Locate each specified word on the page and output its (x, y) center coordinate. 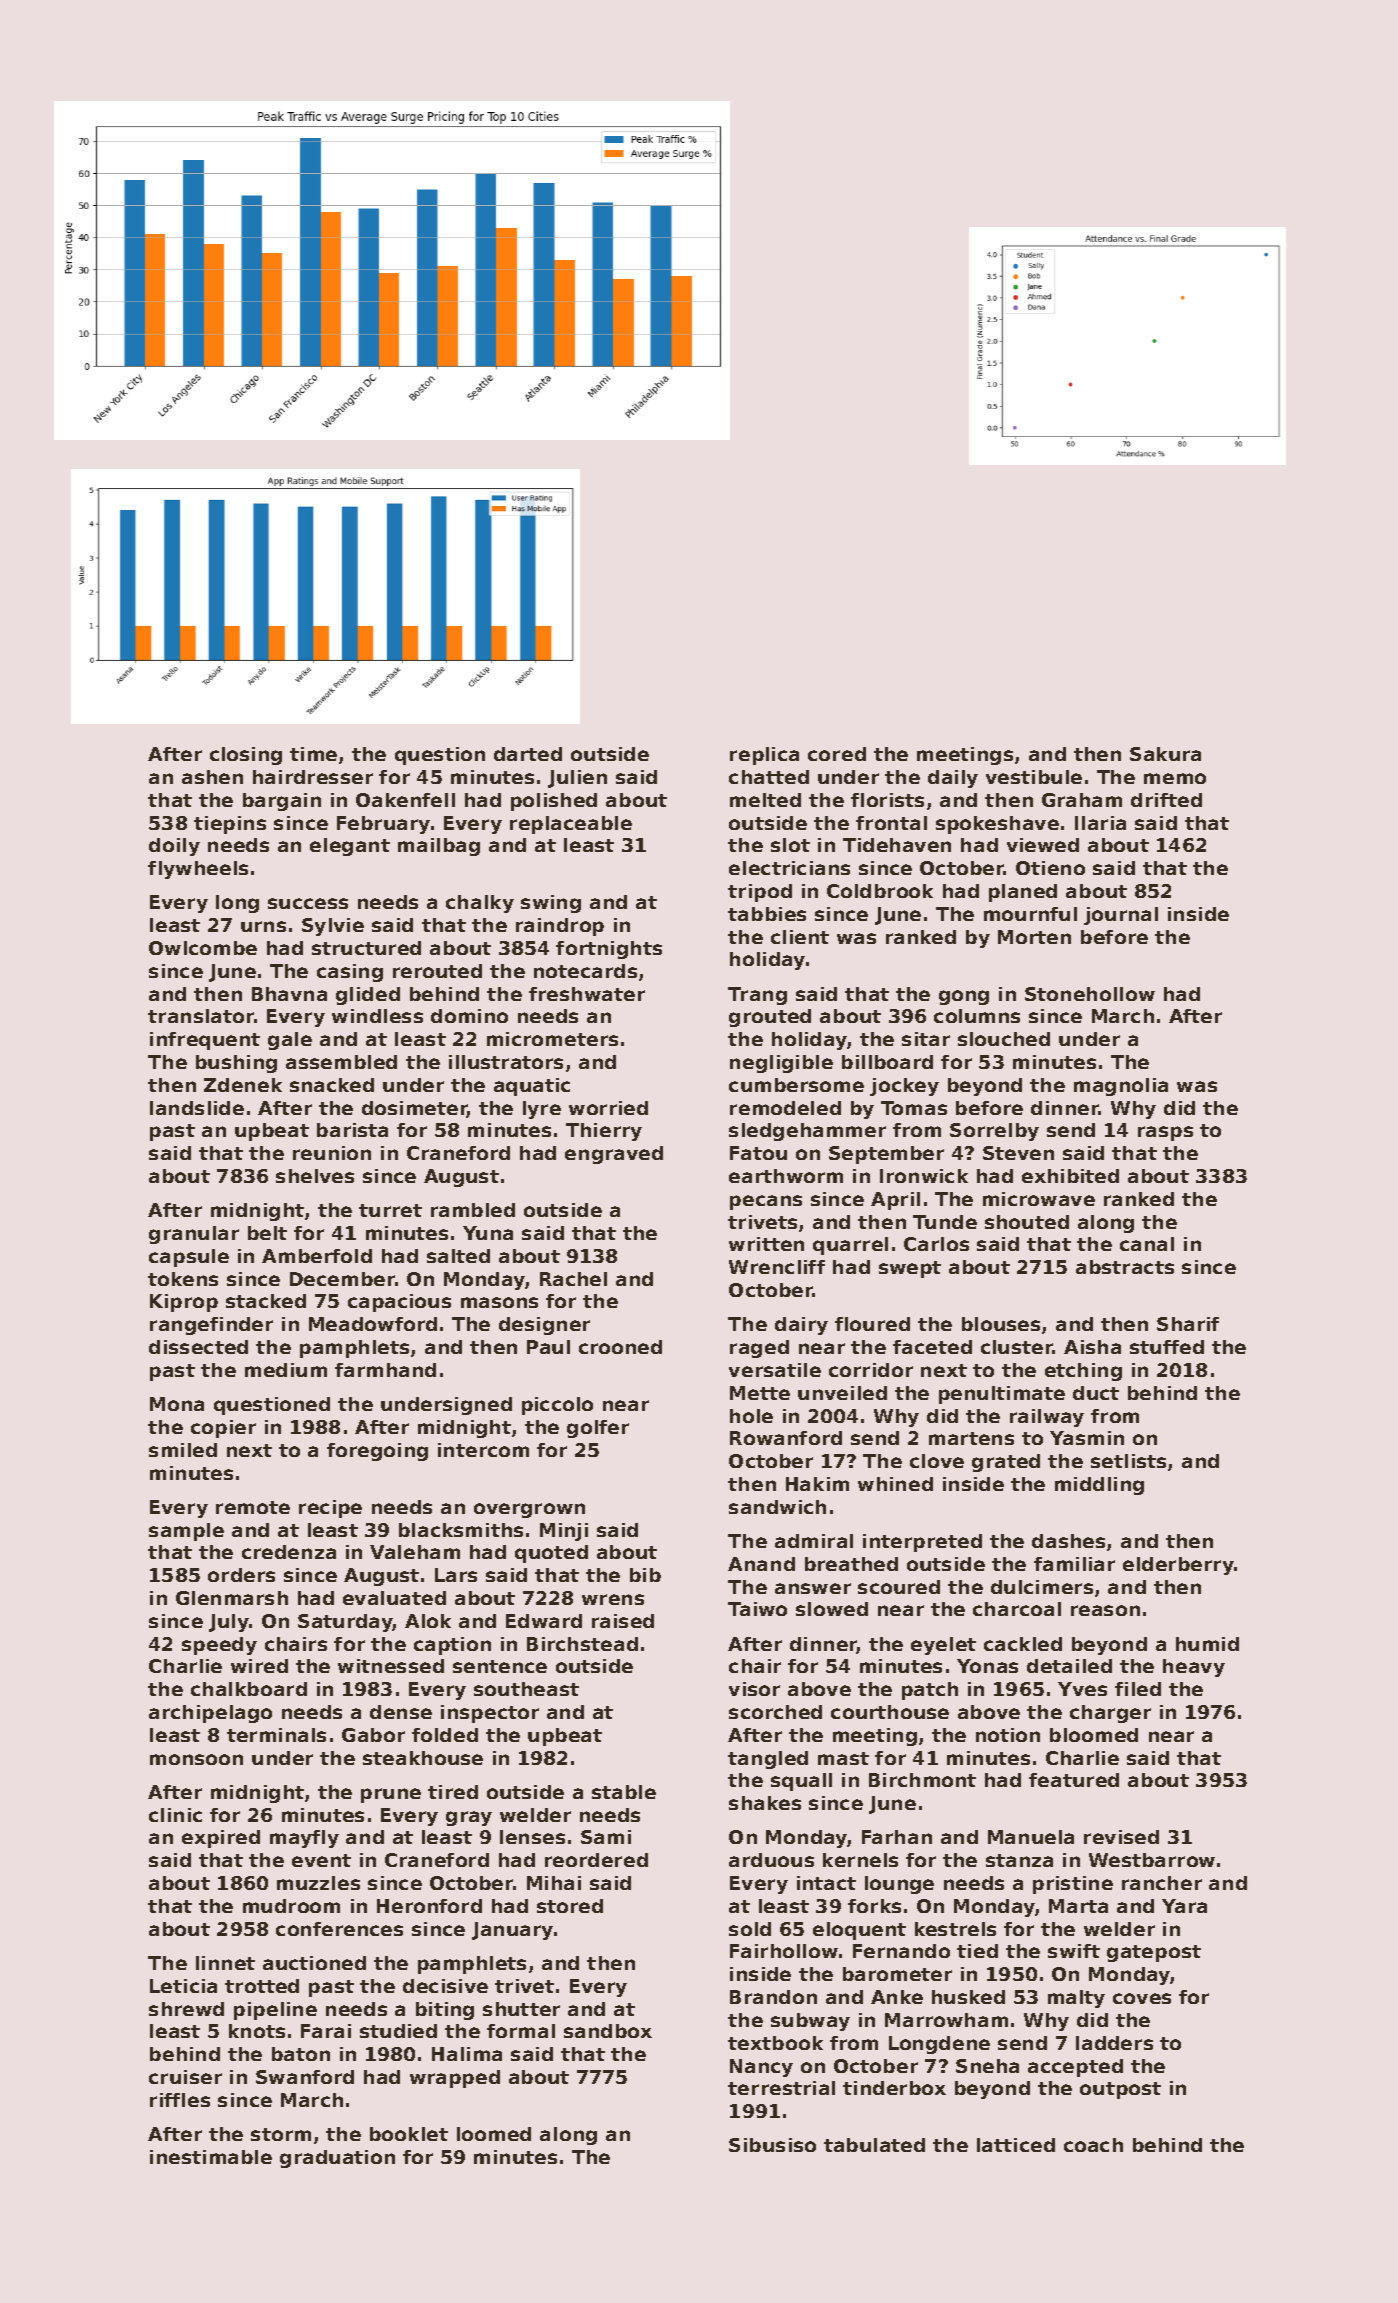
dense (401, 1712)
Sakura (1165, 754)
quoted (551, 1554)
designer (544, 1326)
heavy (1194, 1668)
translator (201, 1016)
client (800, 937)
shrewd (186, 2009)
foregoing (377, 1452)
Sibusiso (772, 2145)
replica (764, 756)
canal (1147, 1244)
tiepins (230, 825)
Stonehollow (1090, 994)
